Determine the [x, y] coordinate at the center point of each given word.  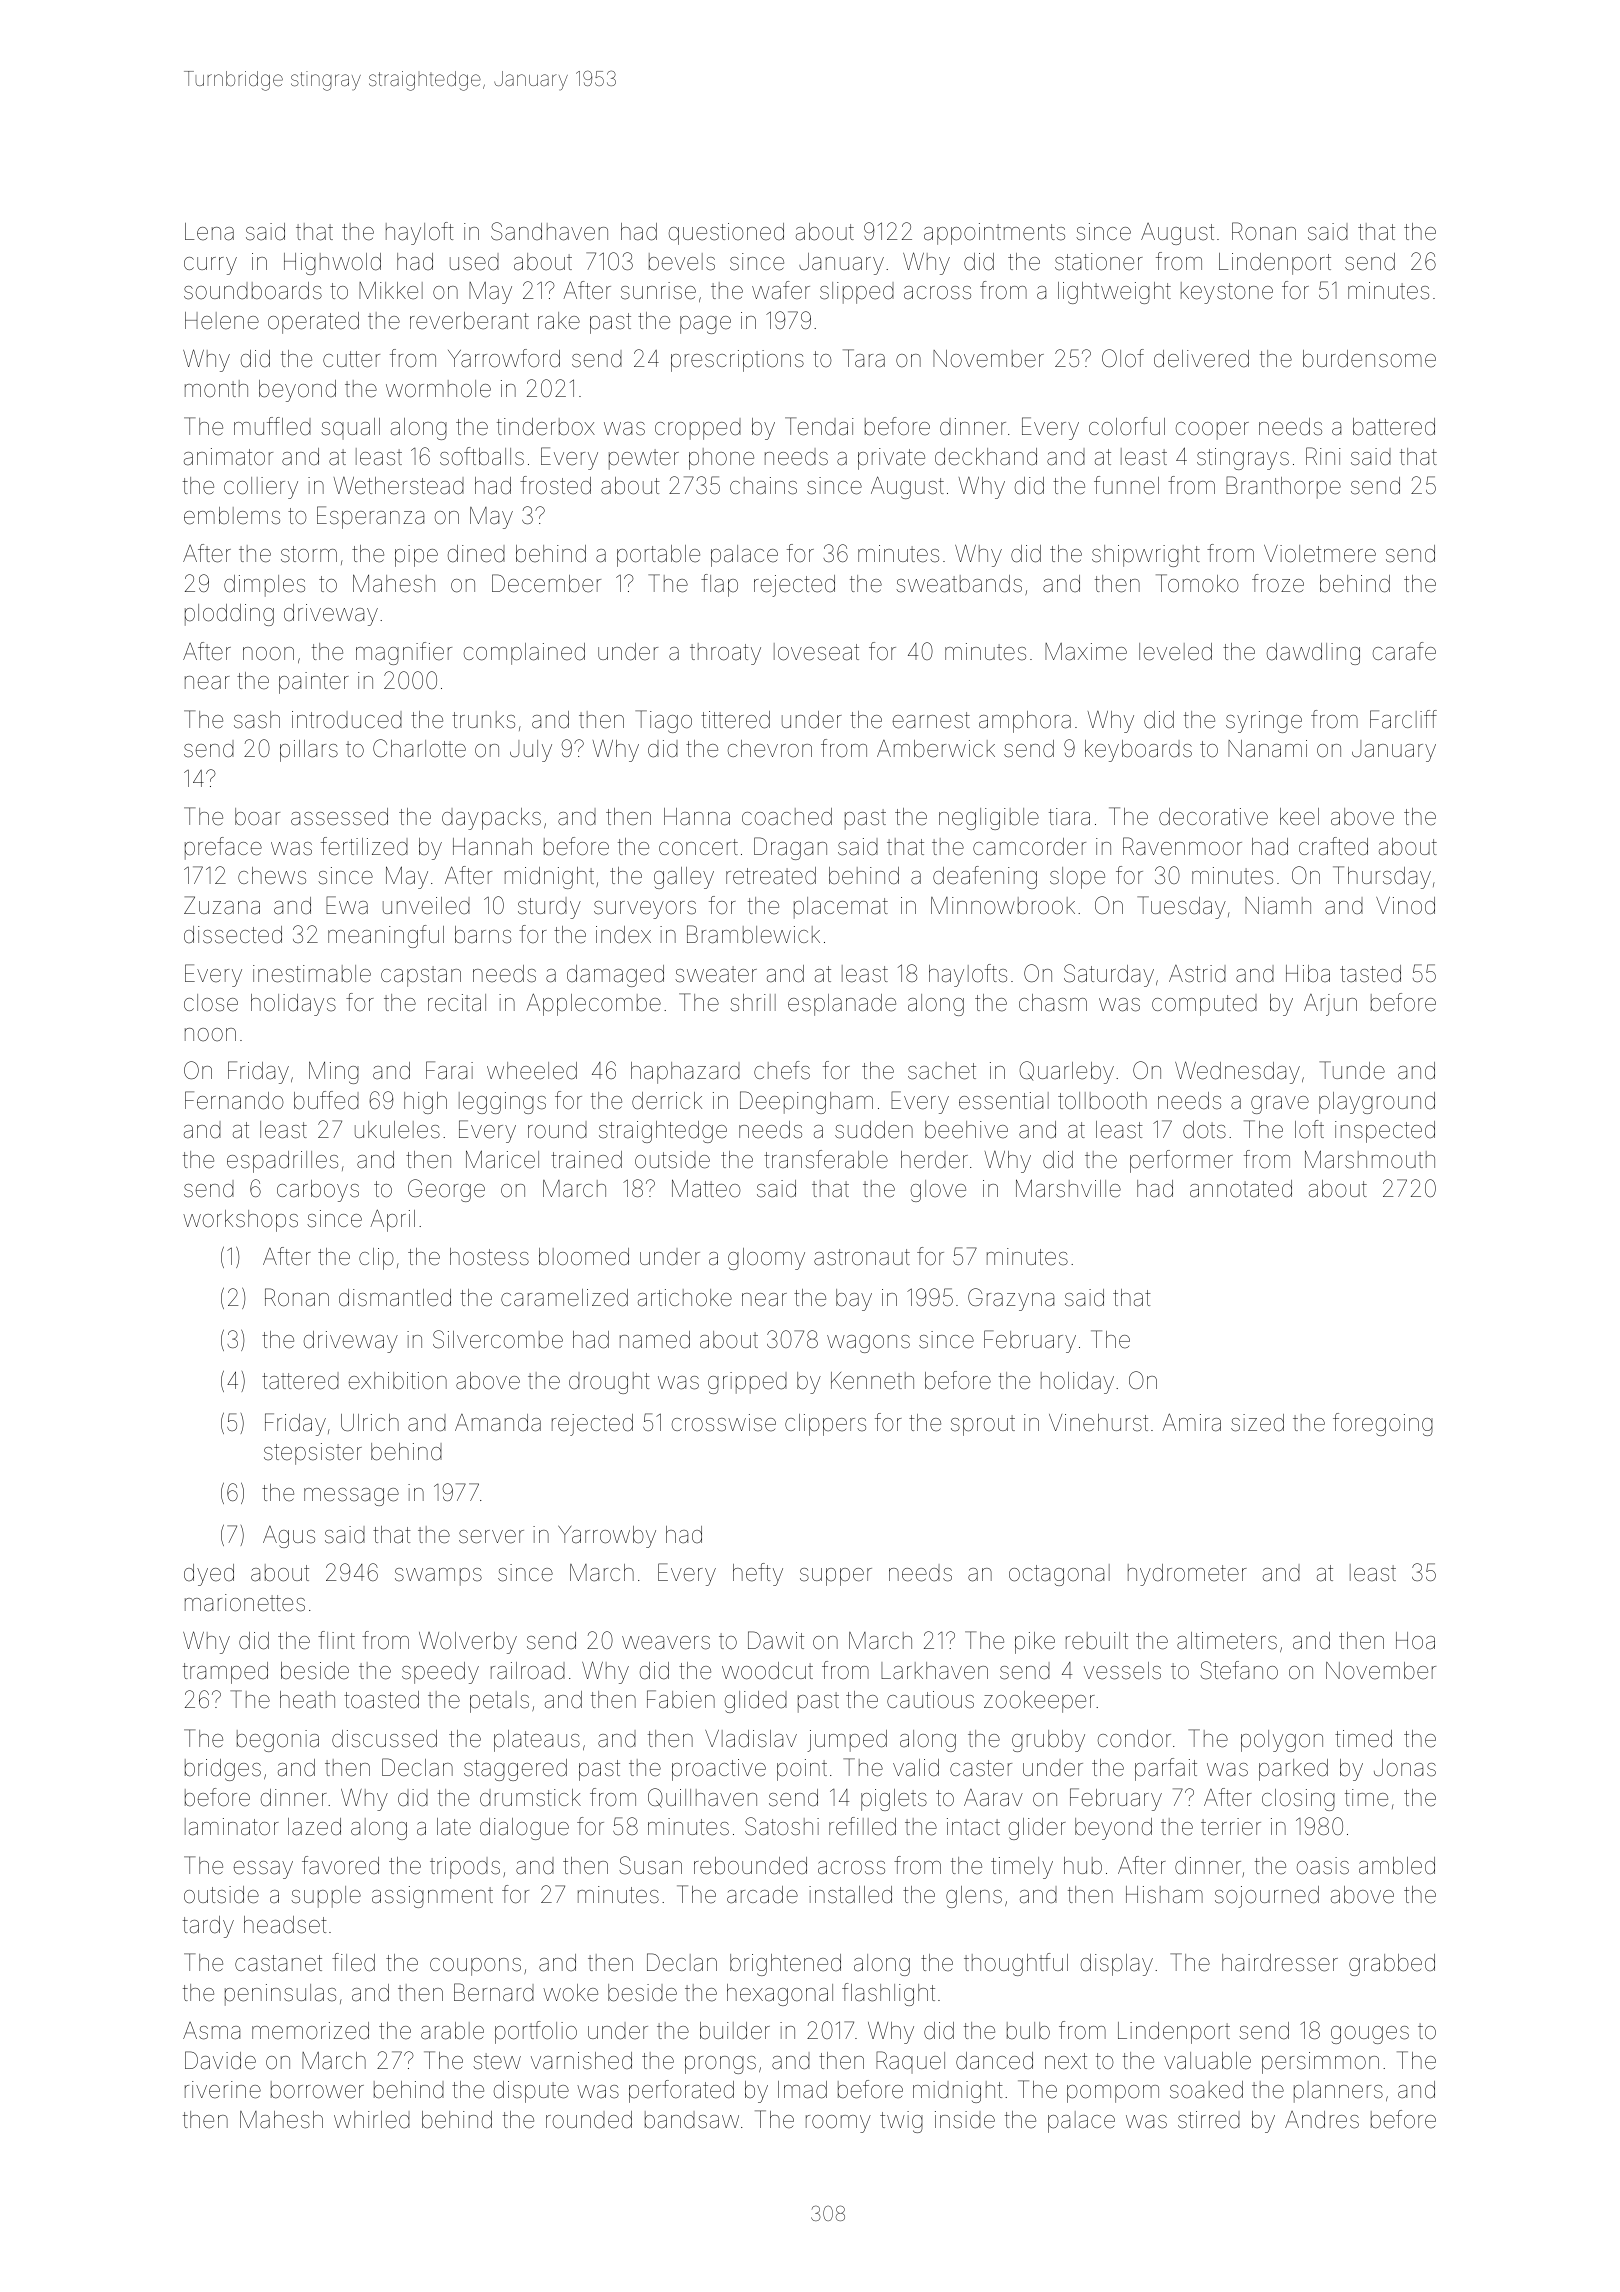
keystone [1227, 293]
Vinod [1405, 906]
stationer [1099, 262]
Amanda [498, 1423]
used [474, 262]
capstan [421, 976]
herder [934, 1160]
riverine [223, 2090]
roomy [838, 2124]
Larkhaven [934, 1671]
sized [1257, 1423]
